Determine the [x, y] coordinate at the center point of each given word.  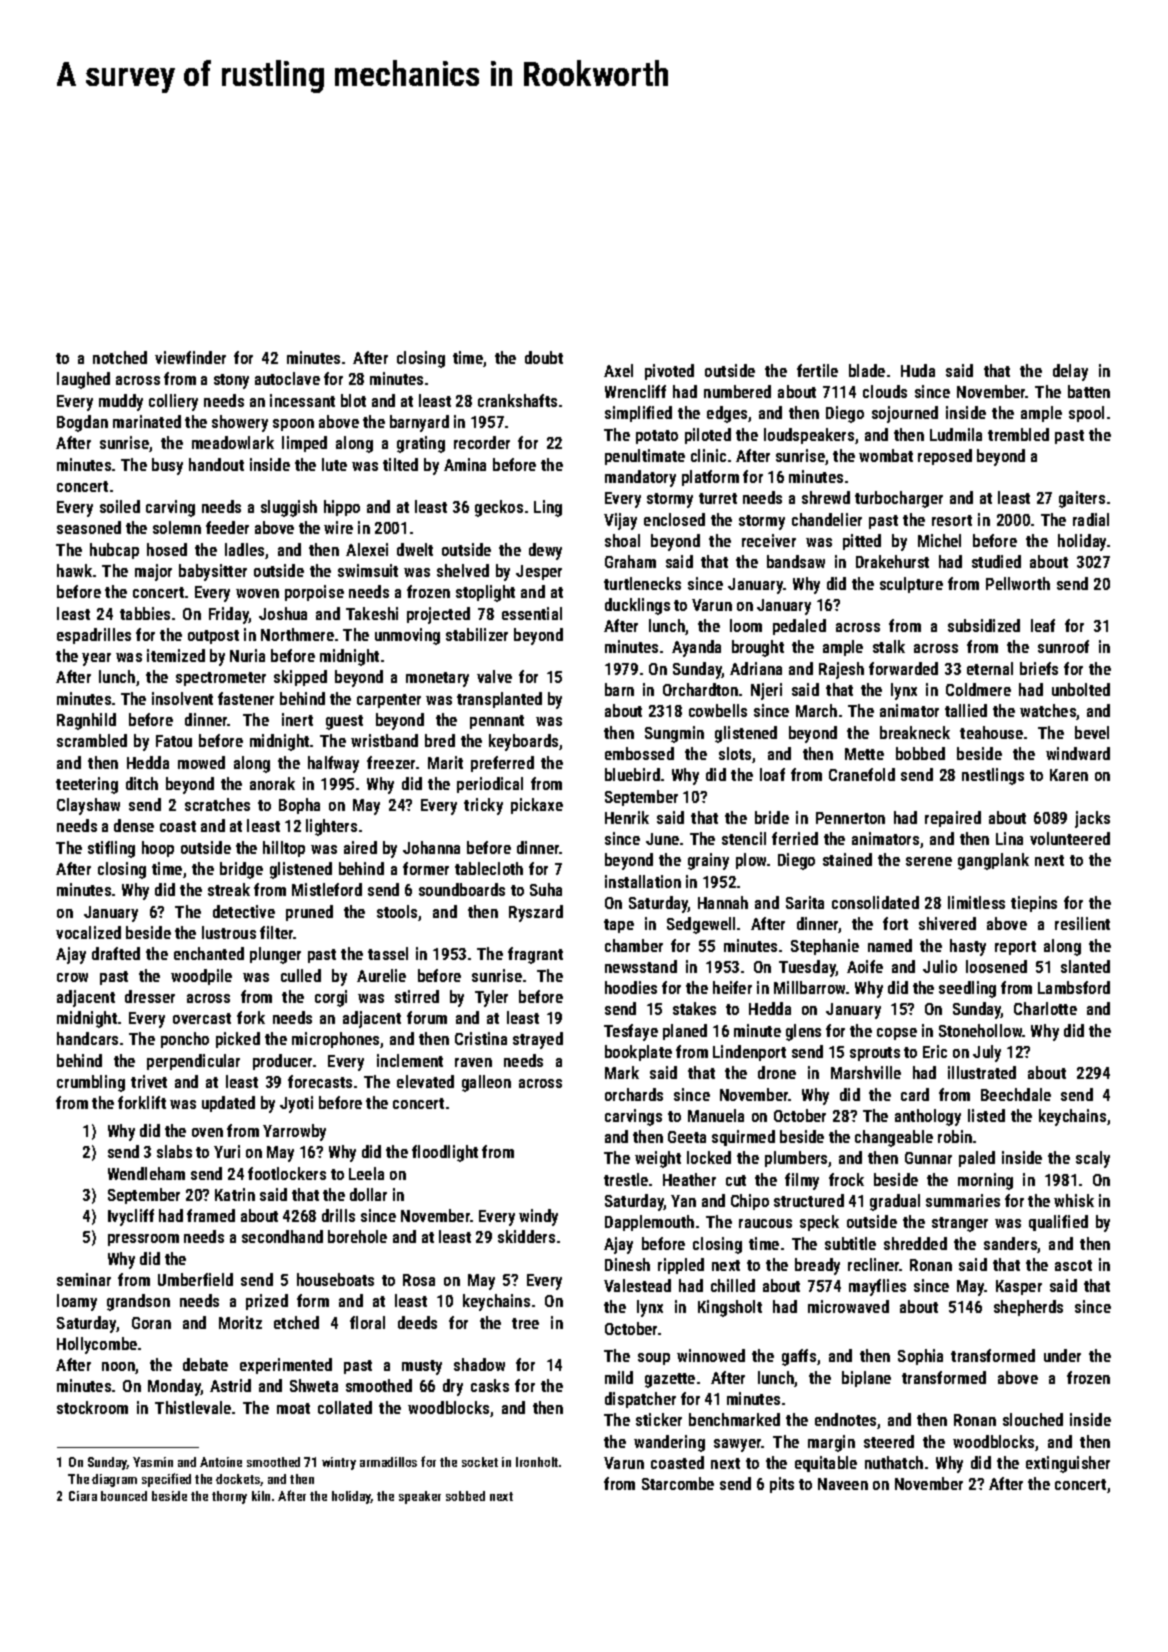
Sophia [920, 1357]
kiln [261, 1496]
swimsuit [368, 570]
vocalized [88, 932]
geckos [499, 508]
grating [421, 444]
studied [996, 561]
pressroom [143, 1240]
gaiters [1082, 499]
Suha [546, 889]
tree [525, 1323]
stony [231, 381]
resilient [1082, 923]
